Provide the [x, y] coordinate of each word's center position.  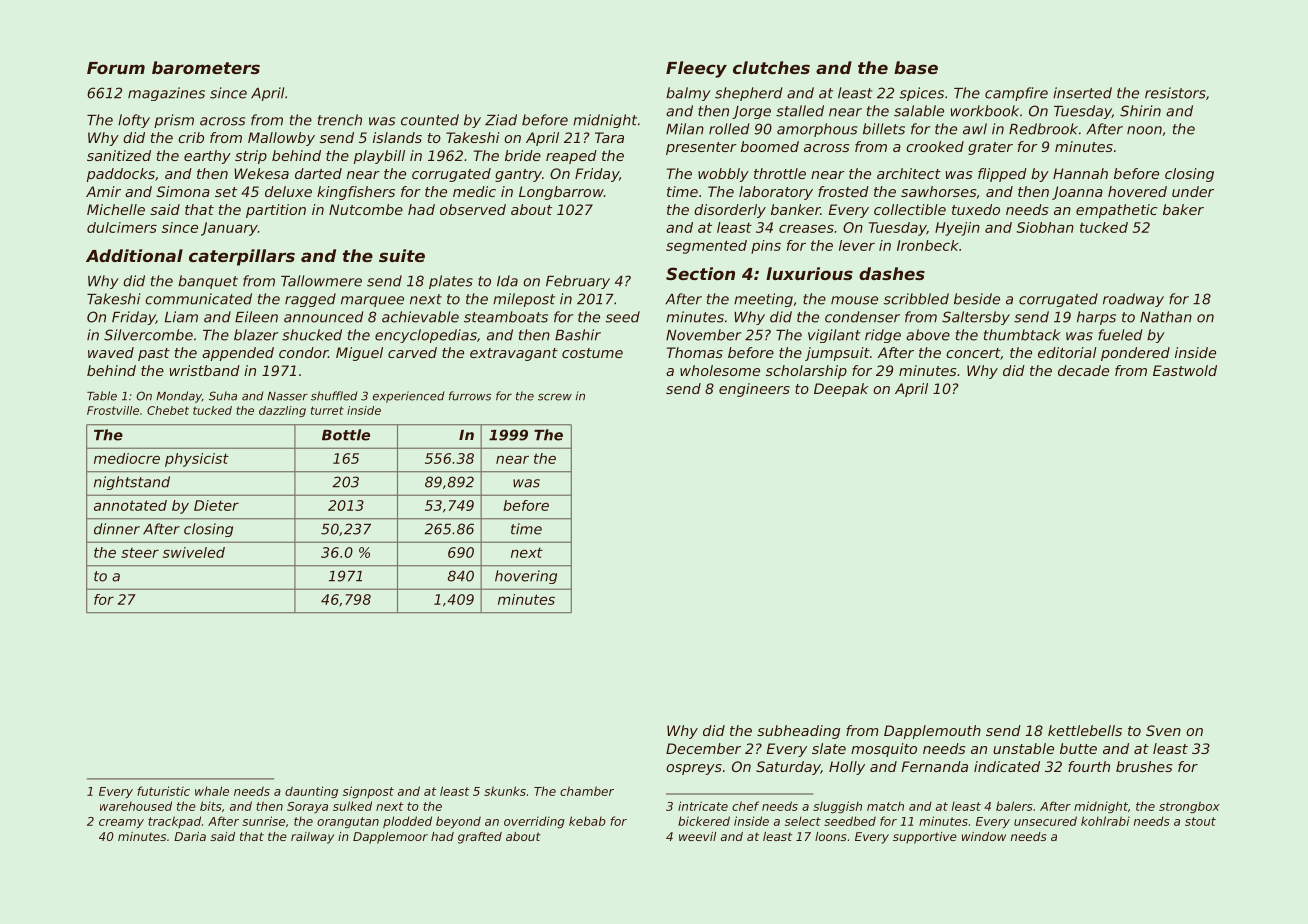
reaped [571, 157]
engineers [754, 390]
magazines [166, 94]
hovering [526, 577]
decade [1083, 370]
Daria [190, 836]
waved [111, 352]
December [703, 748]
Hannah [1080, 173]
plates [451, 282]
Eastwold [1185, 370]
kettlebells [1085, 730]
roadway [1133, 300]
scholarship [806, 372]
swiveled [194, 552]
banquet [208, 282]
